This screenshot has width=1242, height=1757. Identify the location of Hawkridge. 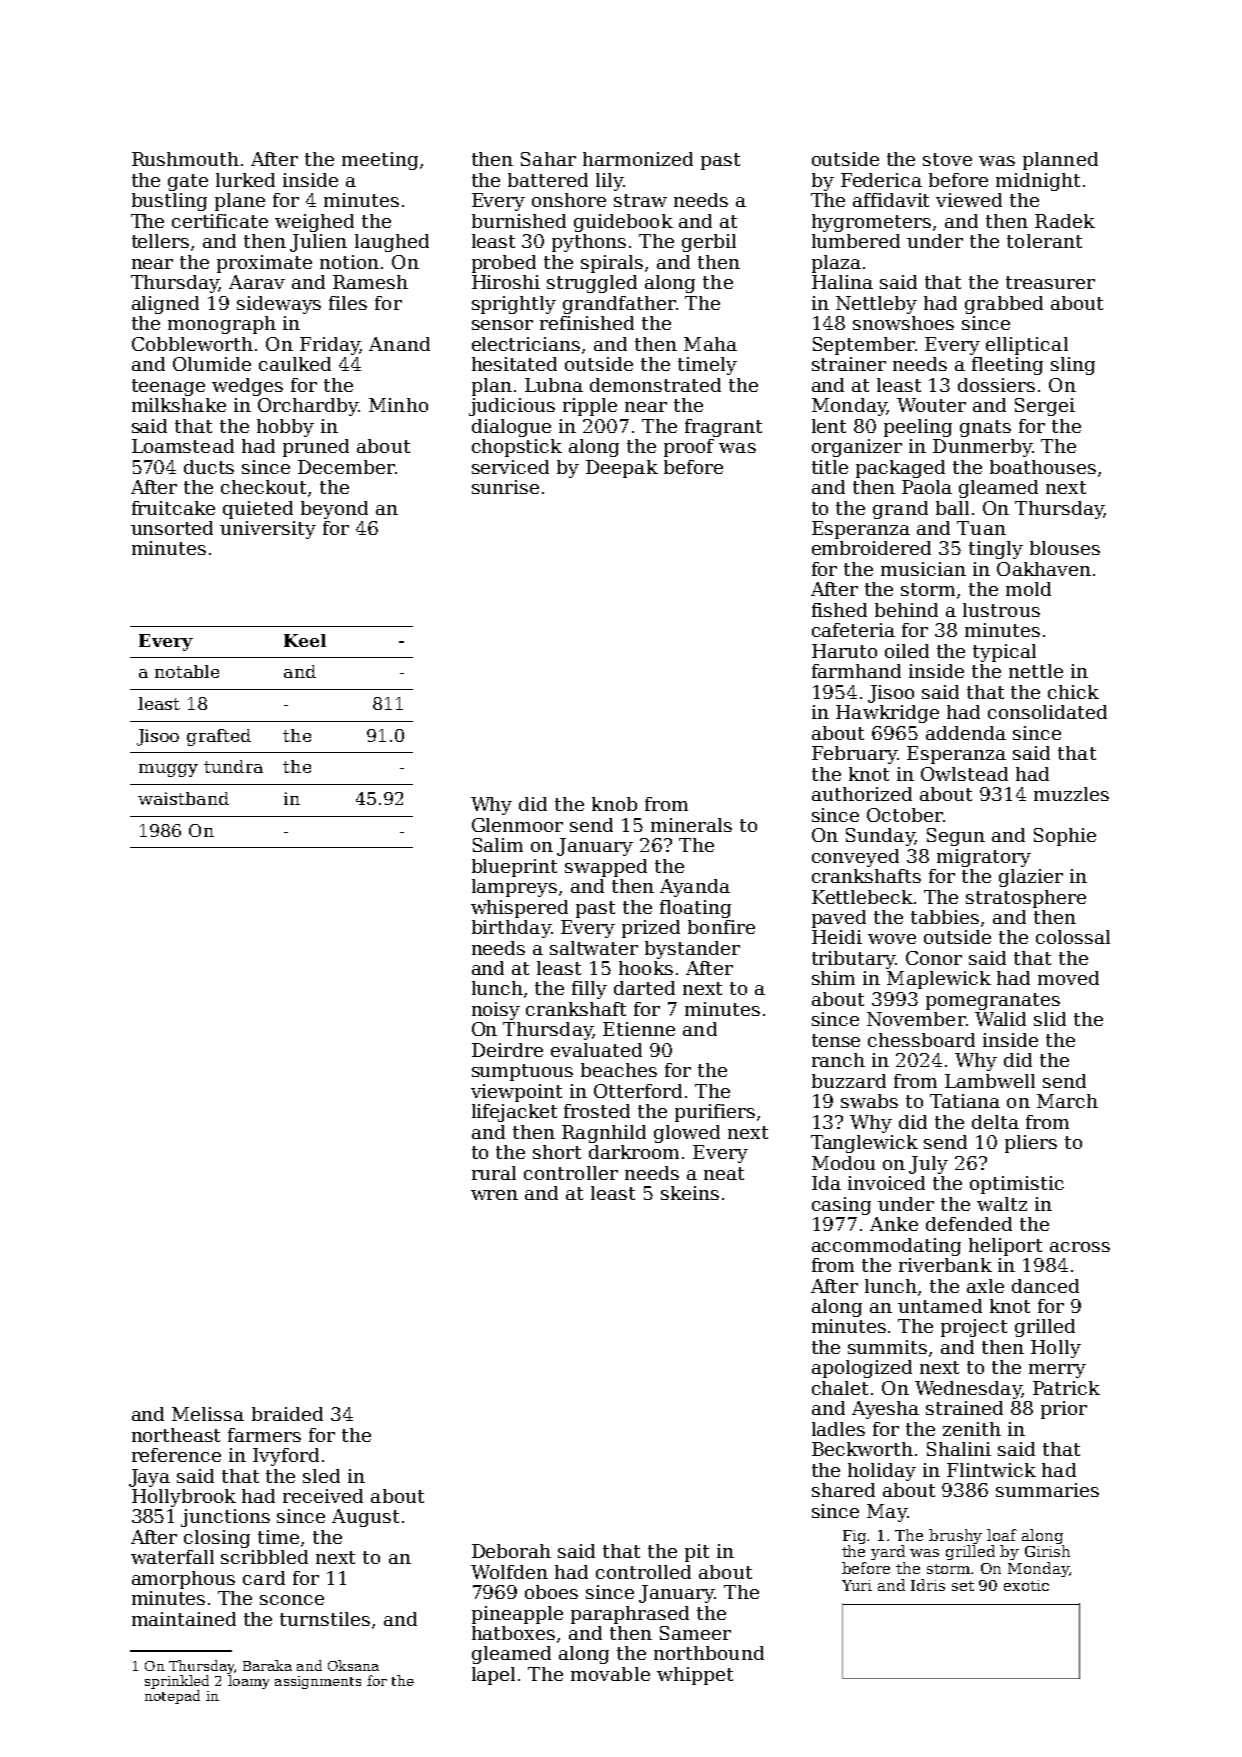
(887, 714).
